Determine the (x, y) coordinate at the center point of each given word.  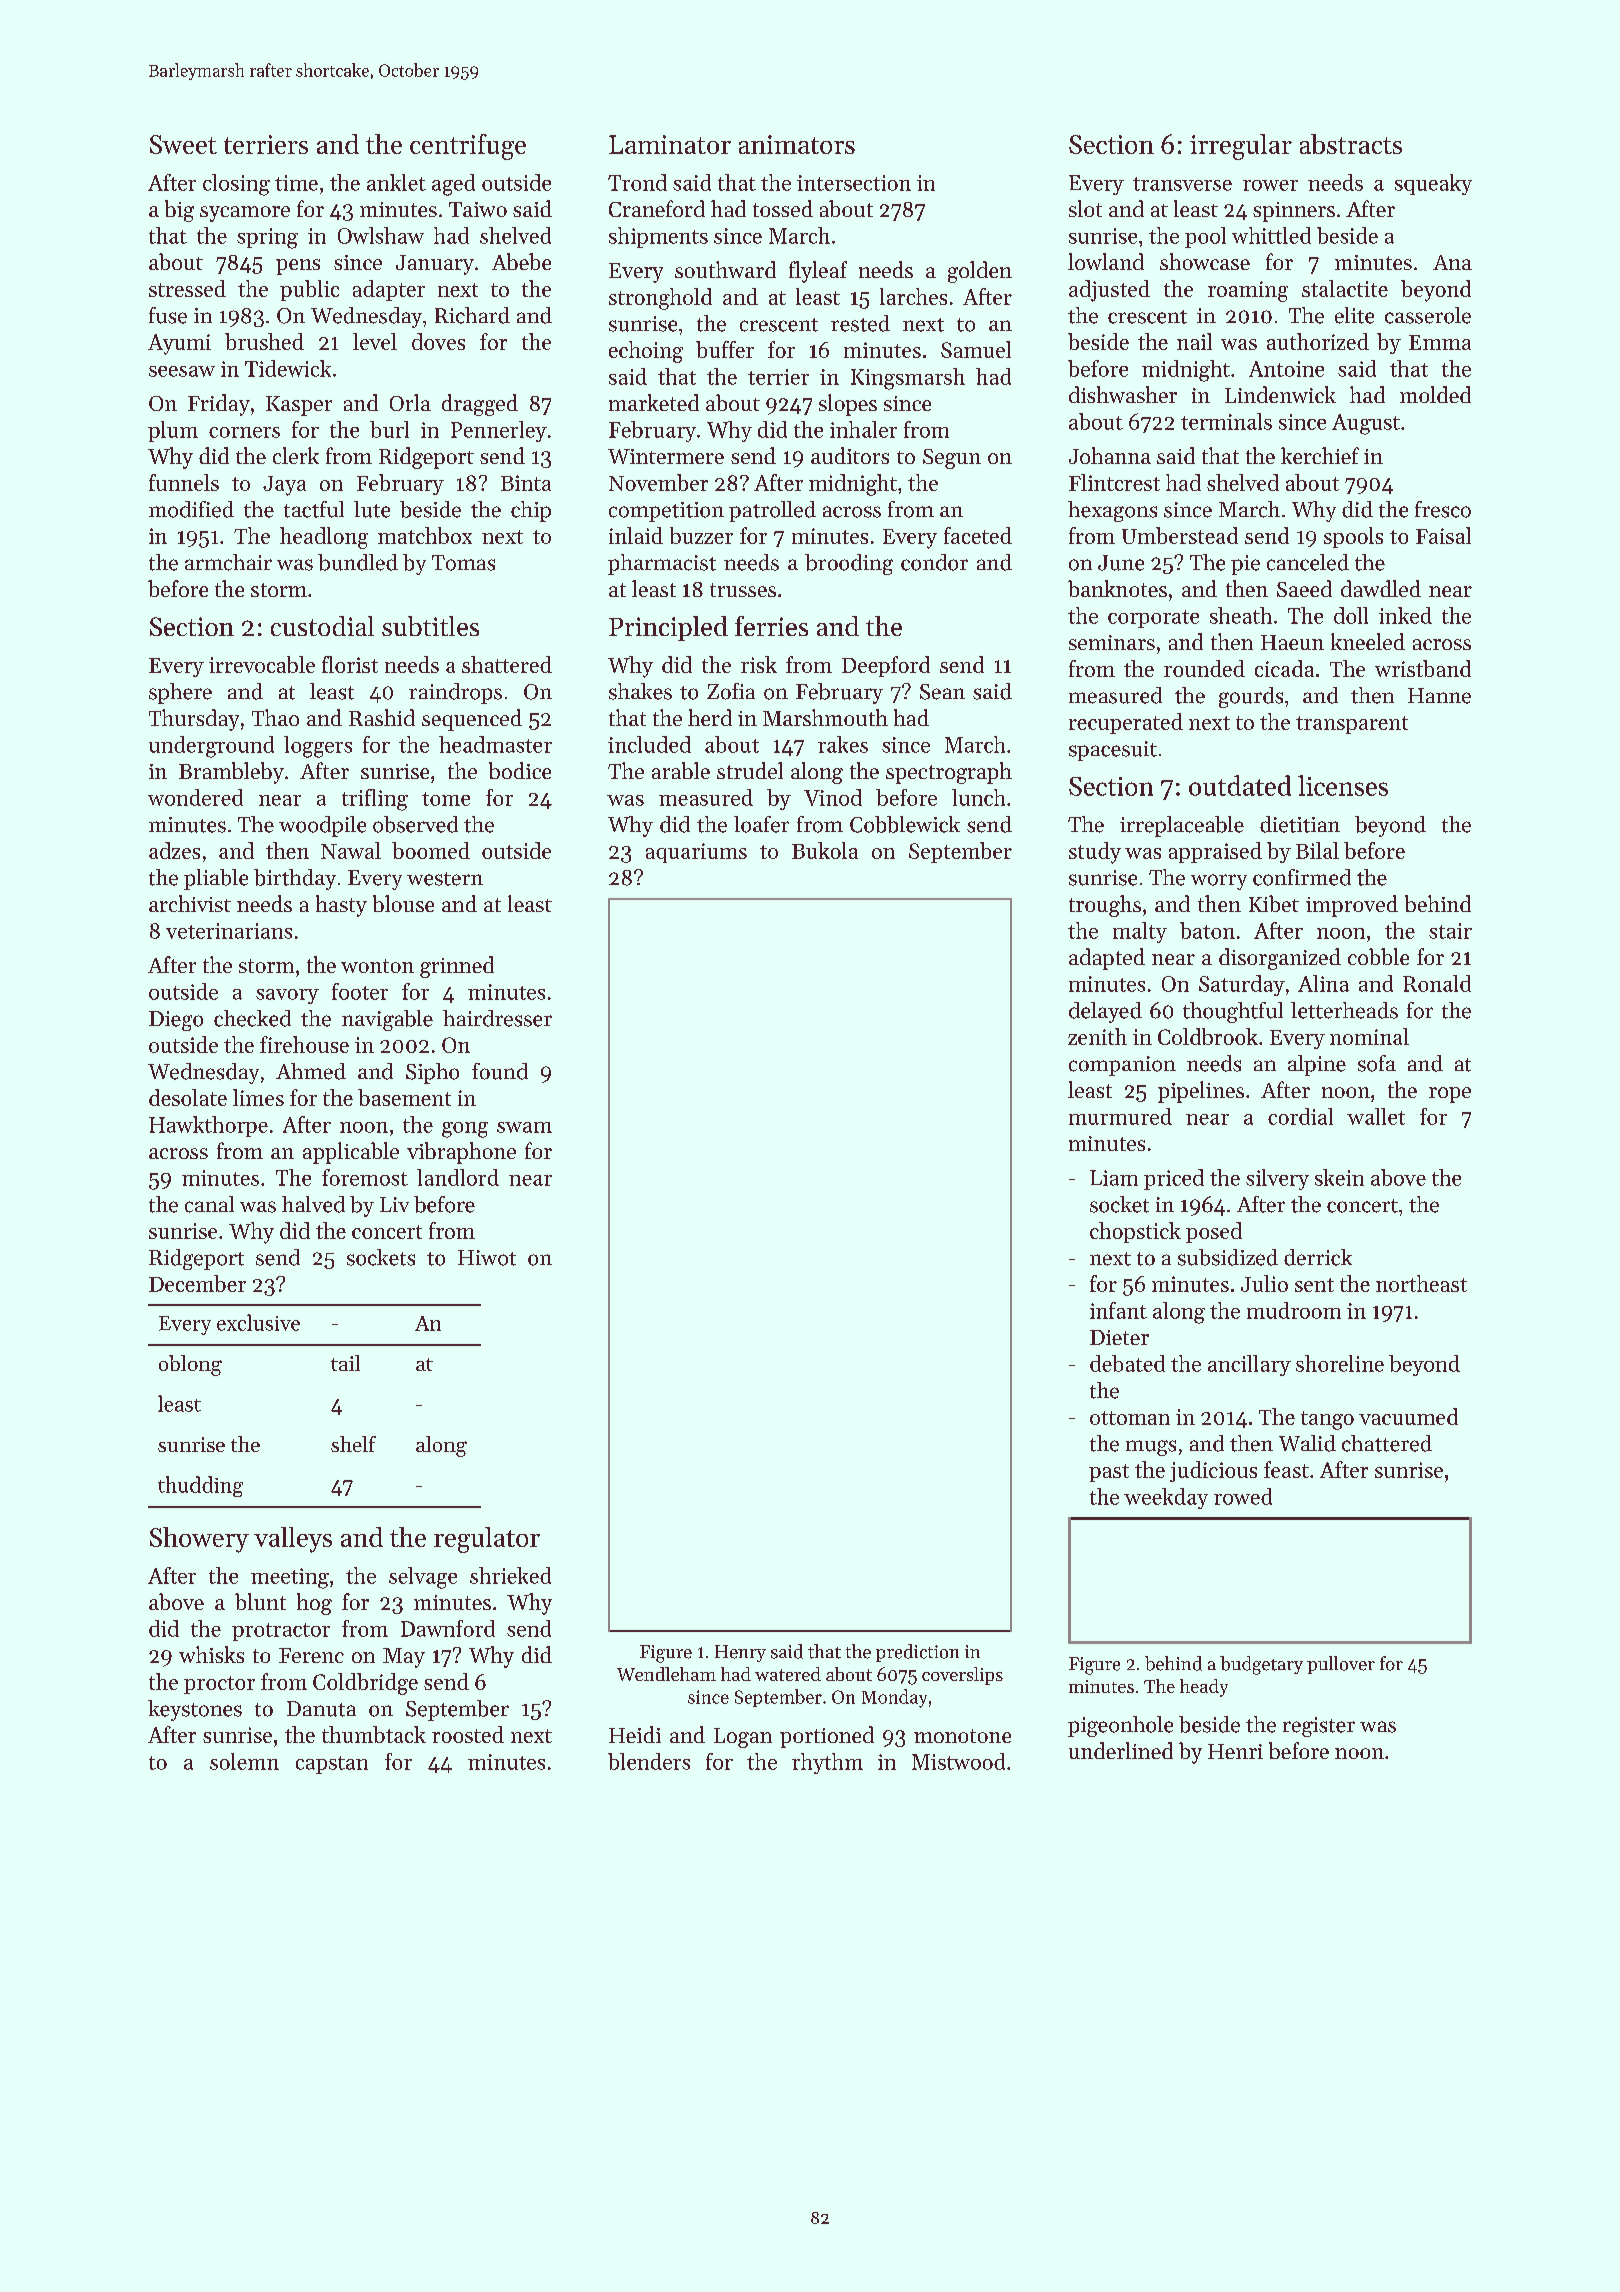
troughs (1105, 906)
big (179, 211)
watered (788, 1674)
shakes (640, 691)
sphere (180, 693)
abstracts (1351, 144)
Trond (637, 182)
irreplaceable (1182, 826)
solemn (244, 1761)
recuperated (1126, 723)
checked (252, 1018)
